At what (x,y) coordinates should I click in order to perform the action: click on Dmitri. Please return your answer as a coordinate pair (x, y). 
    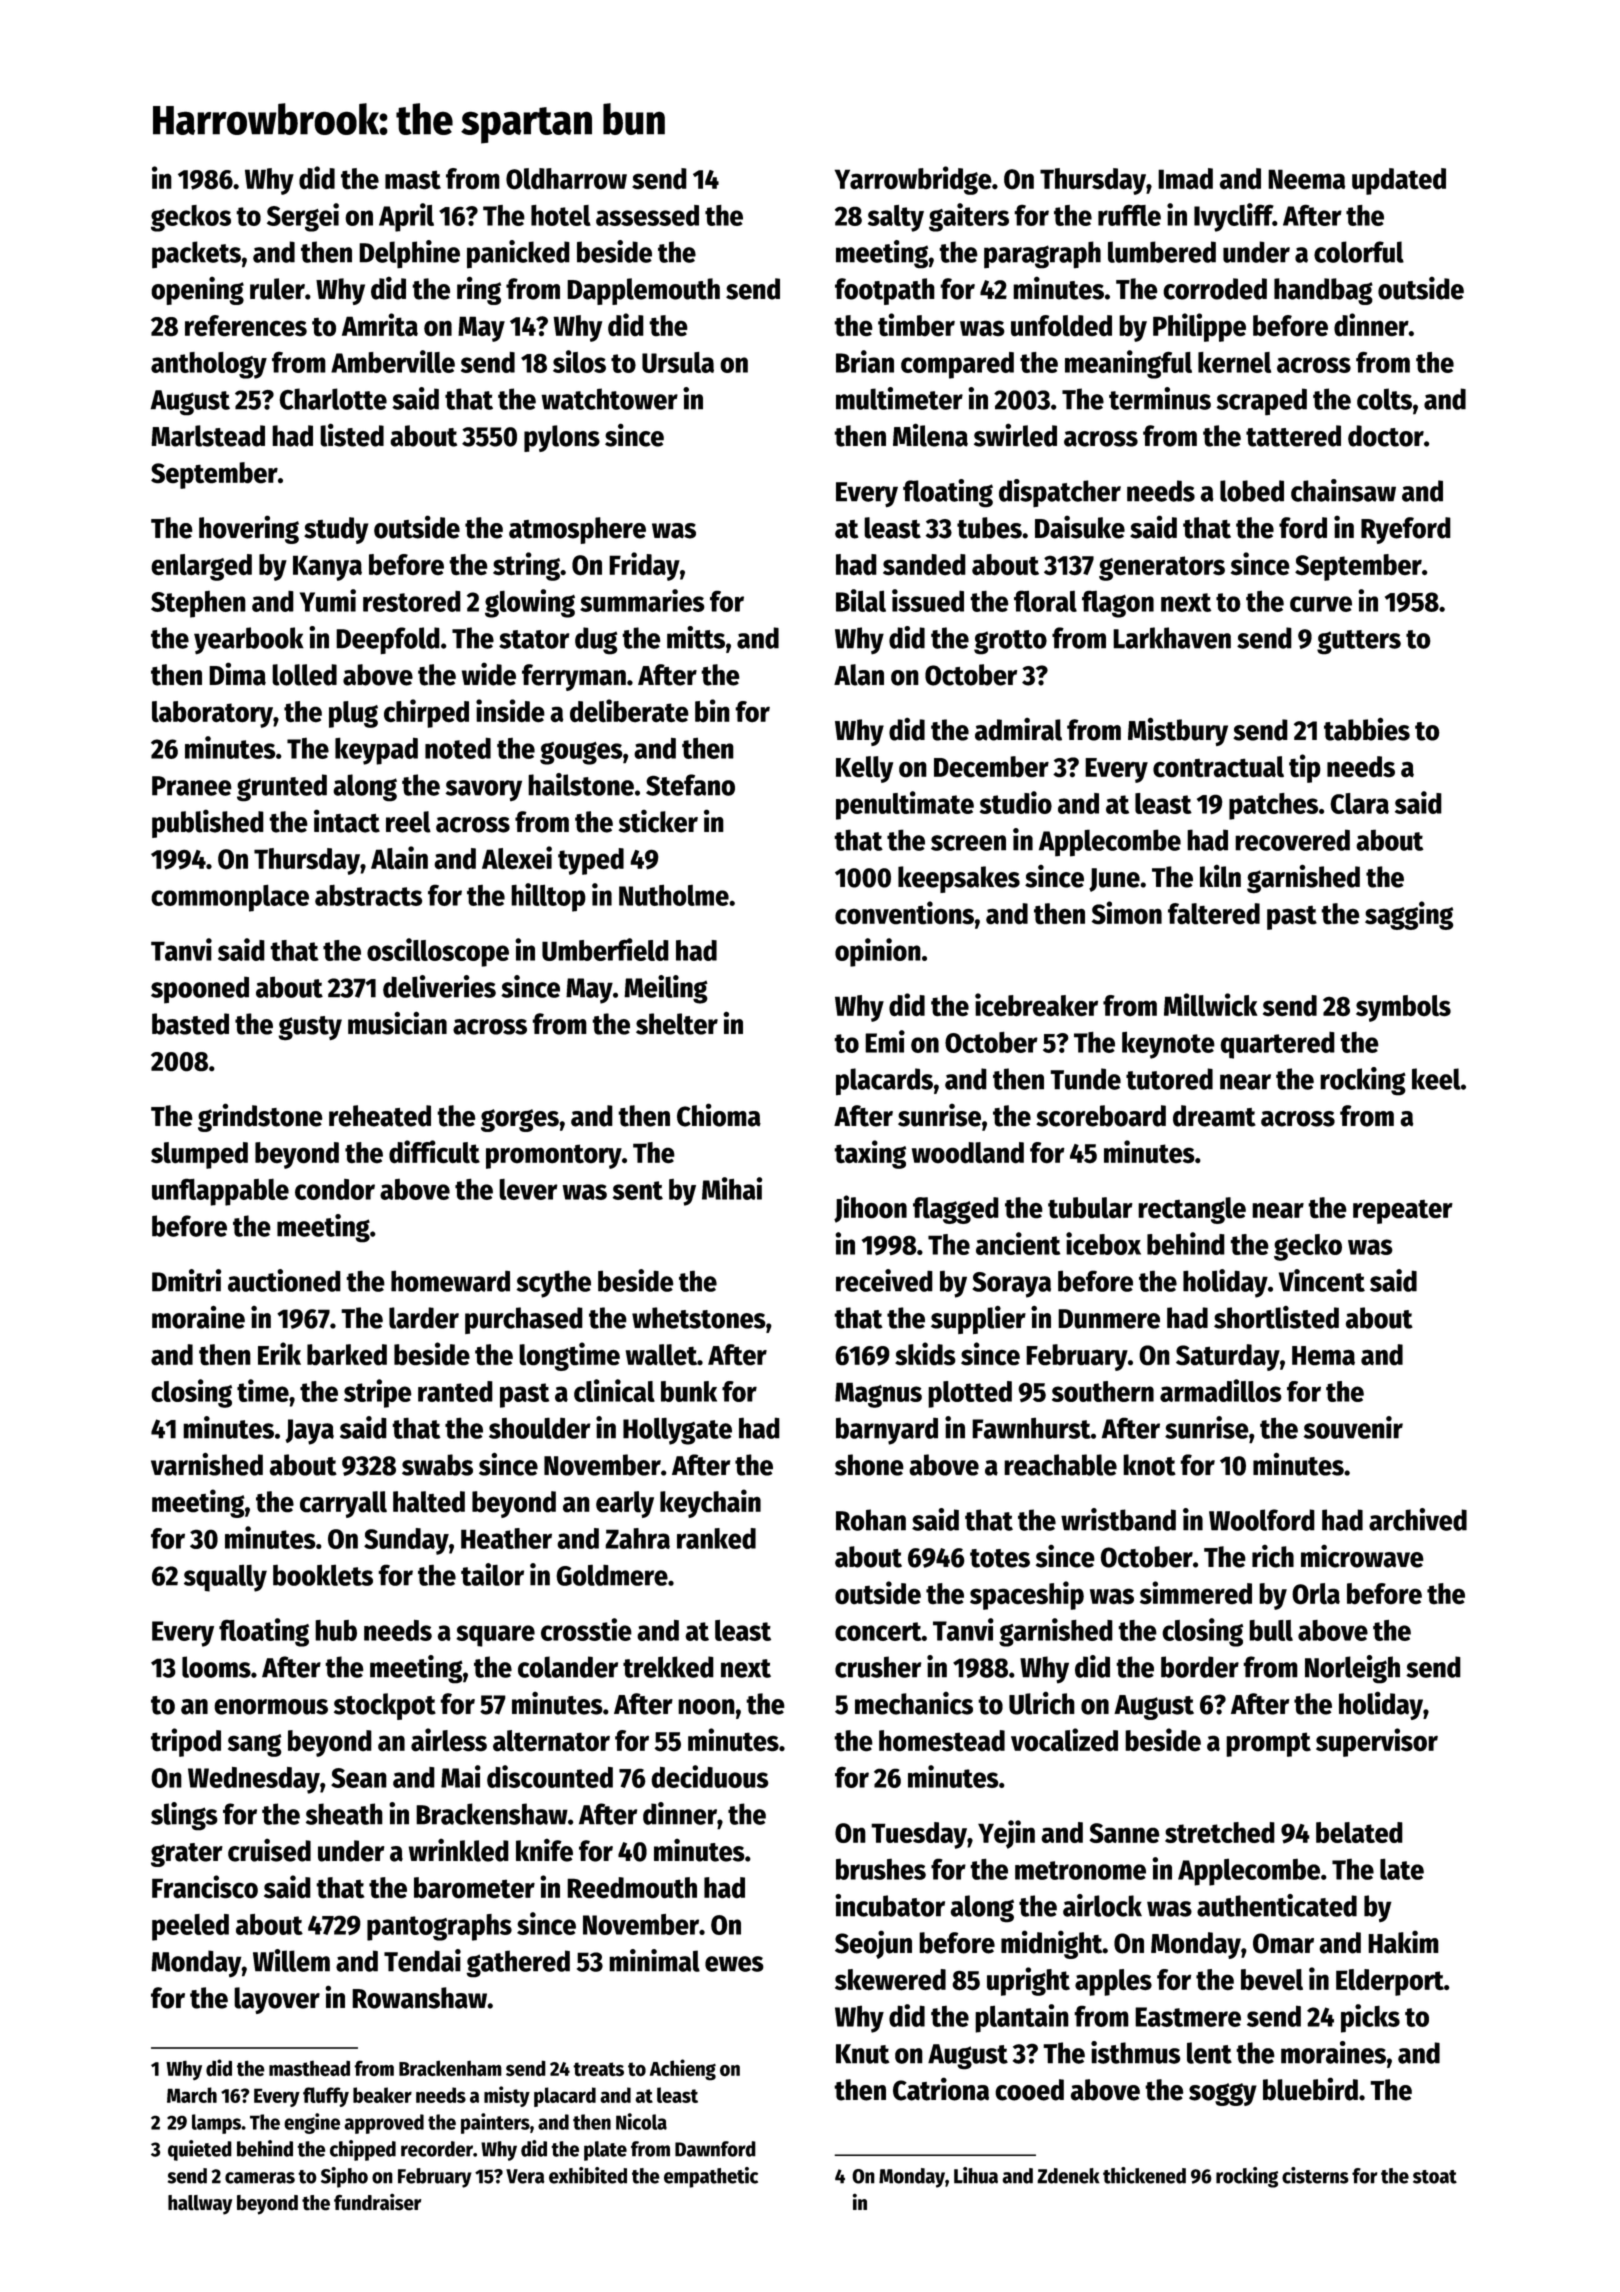
    Looking at the image, I should click on (186, 1280).
